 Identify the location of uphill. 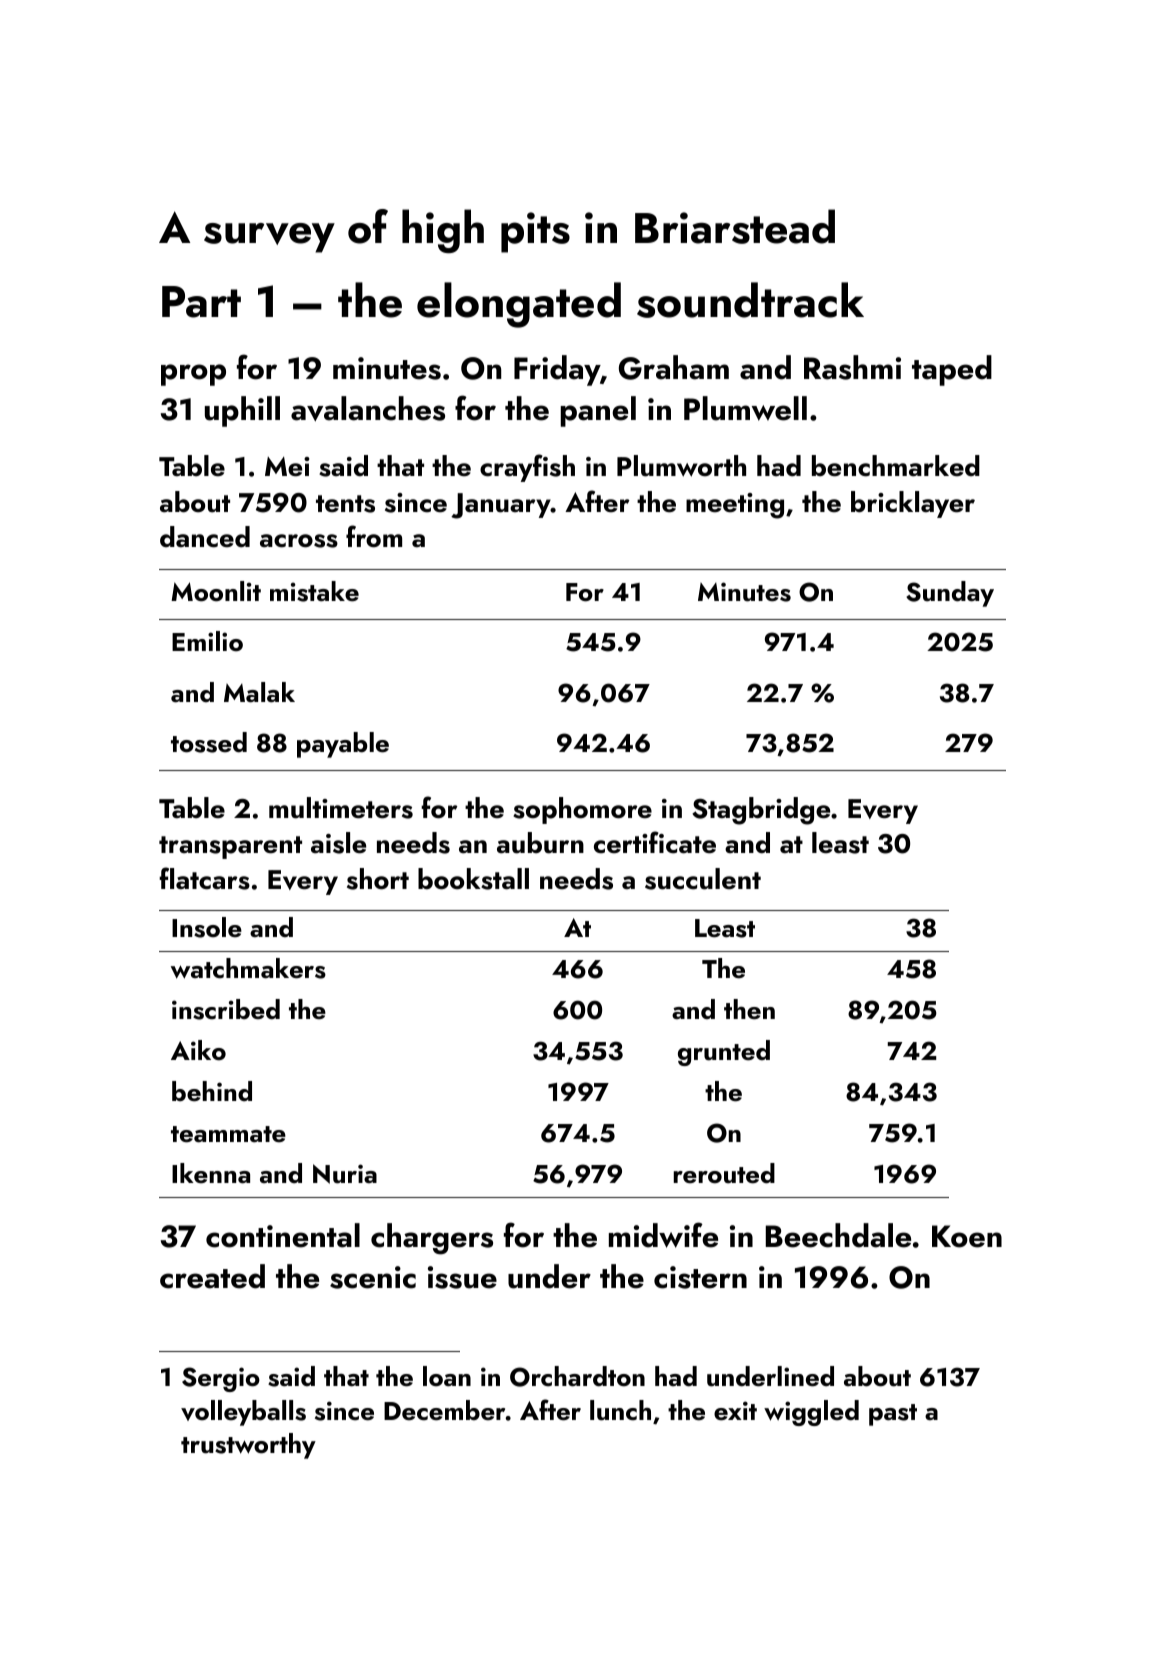
(242, 411).
